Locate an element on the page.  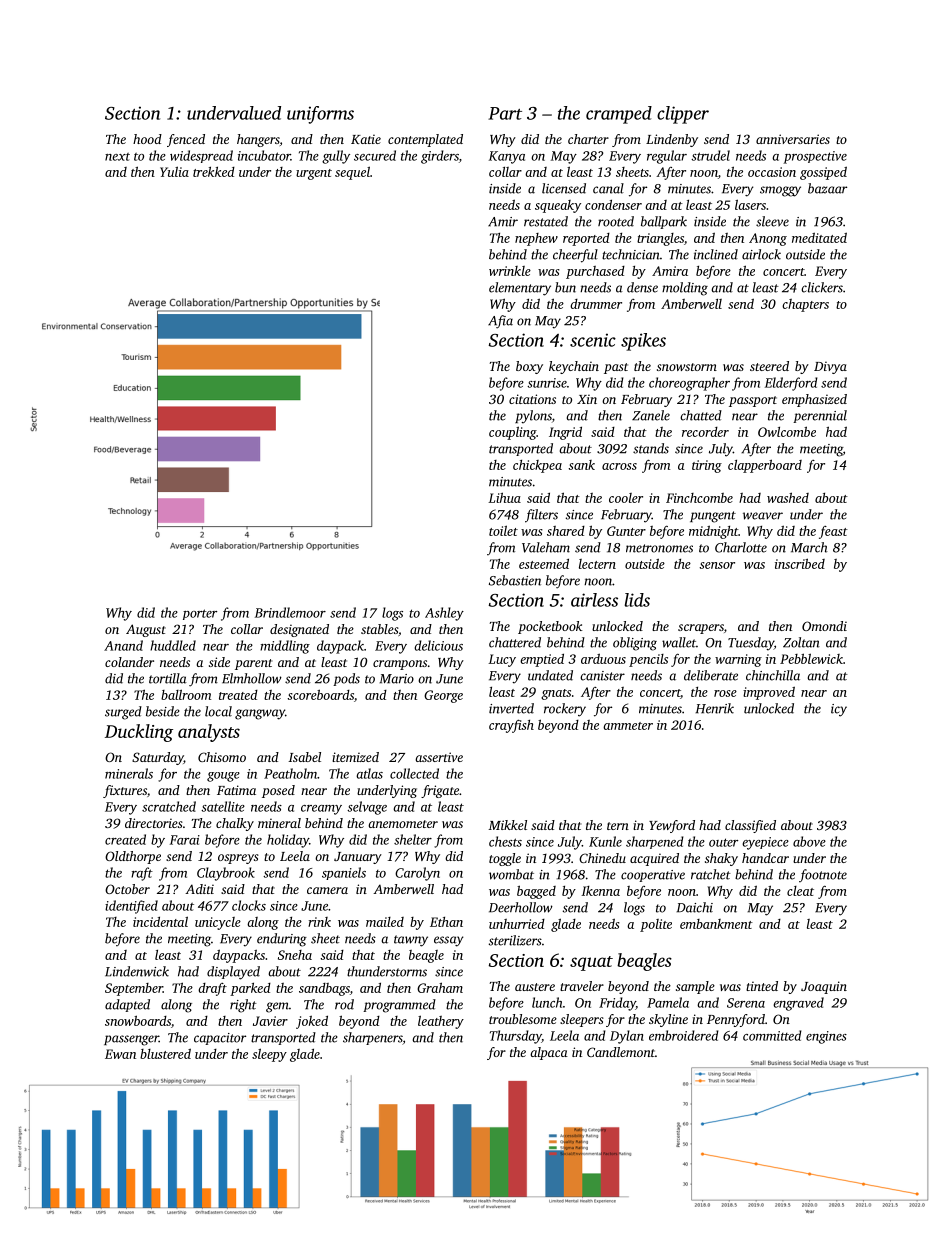
next is located at coordinates (117, 157).
